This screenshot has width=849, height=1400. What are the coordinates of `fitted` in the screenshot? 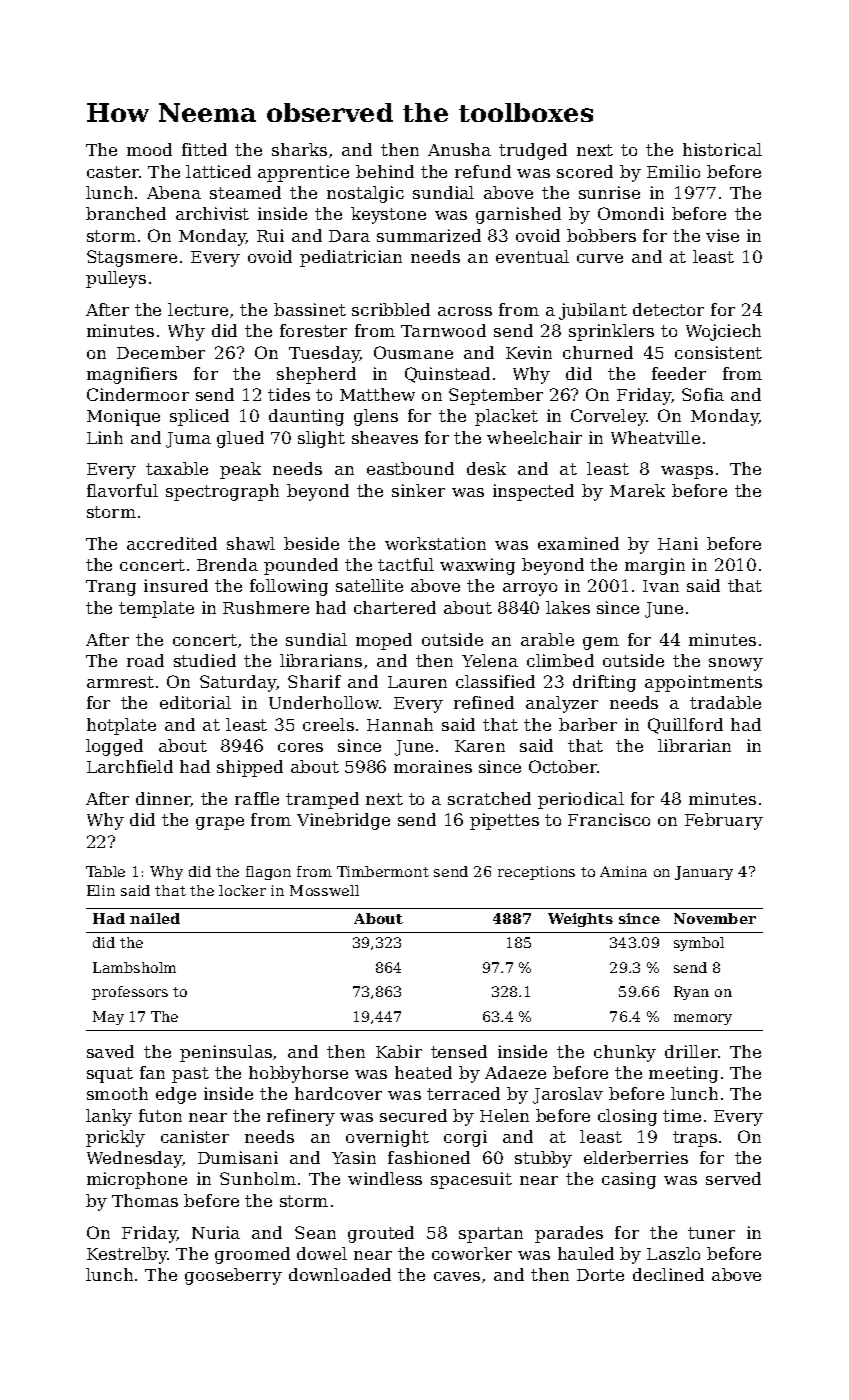 It's located at (204, 149).
